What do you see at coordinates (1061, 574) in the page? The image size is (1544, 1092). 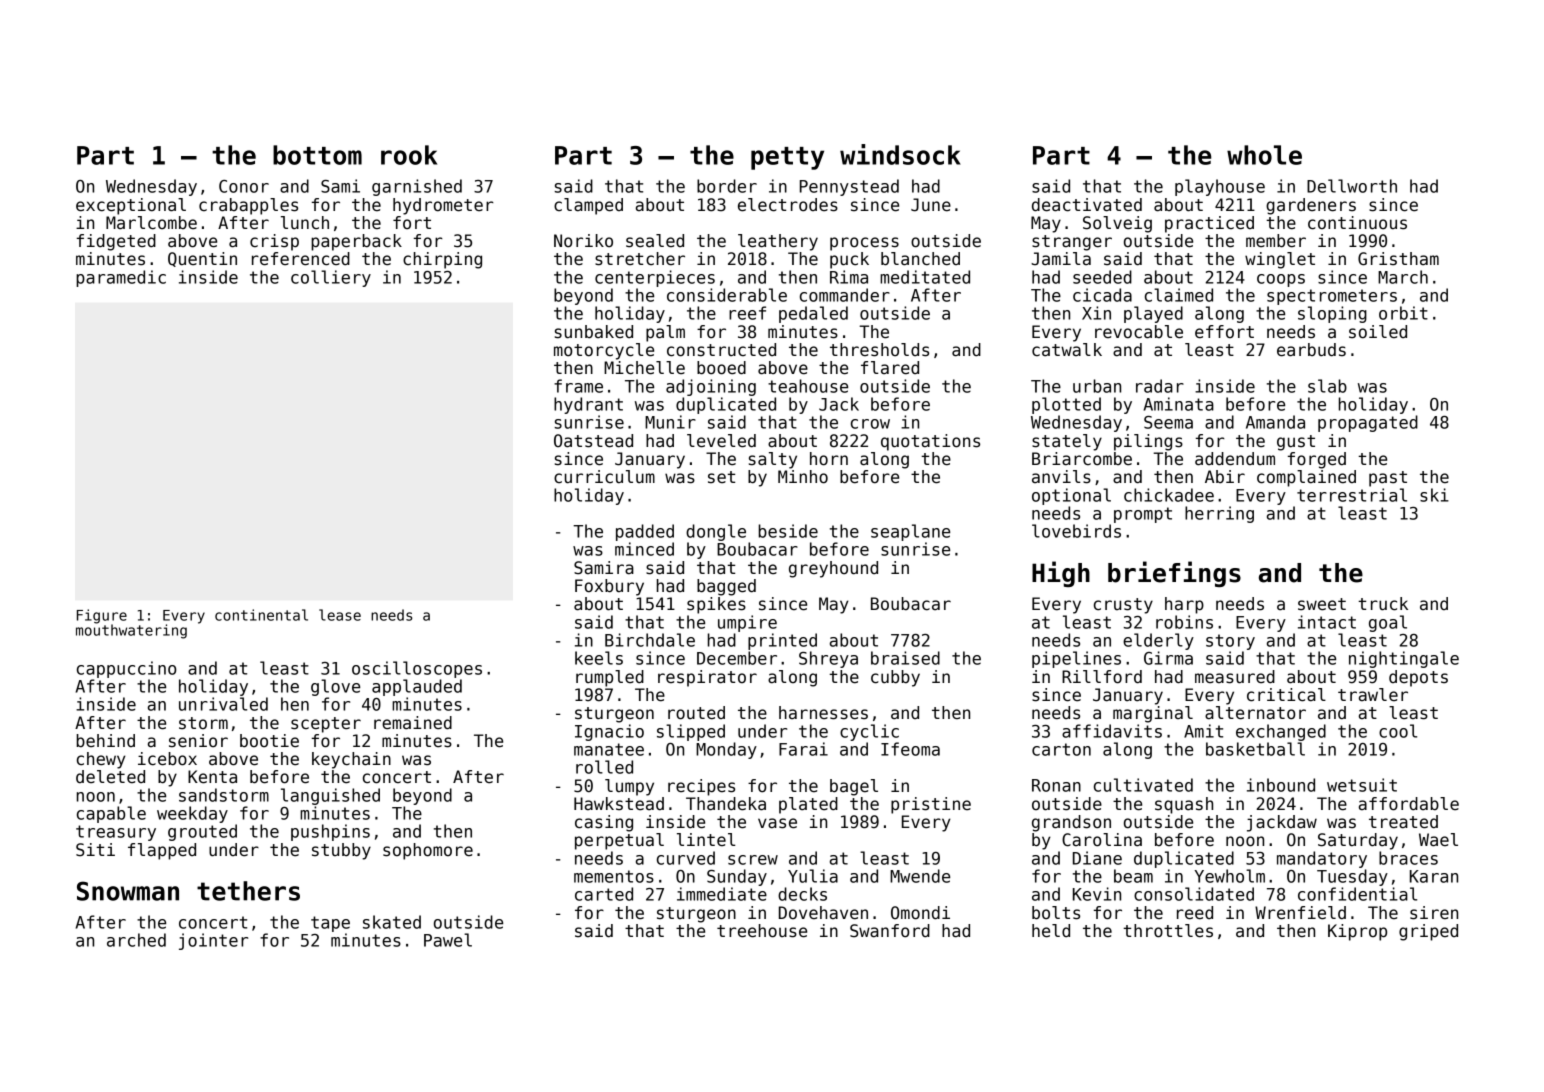 I see `High` at bounding box center [1061, 574].
